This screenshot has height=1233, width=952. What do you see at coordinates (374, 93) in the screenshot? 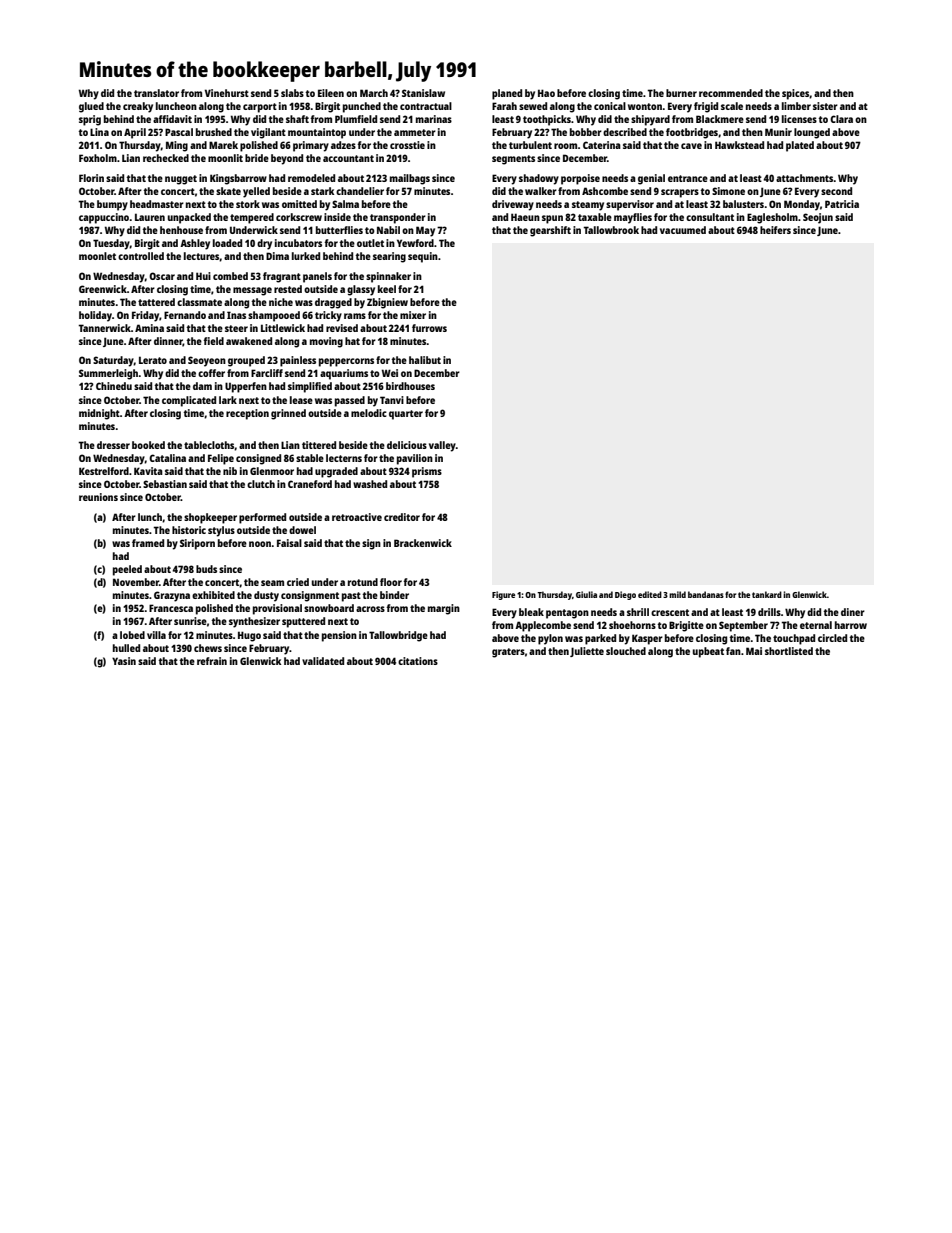
I see `March` at bounding box center [374, 93].
